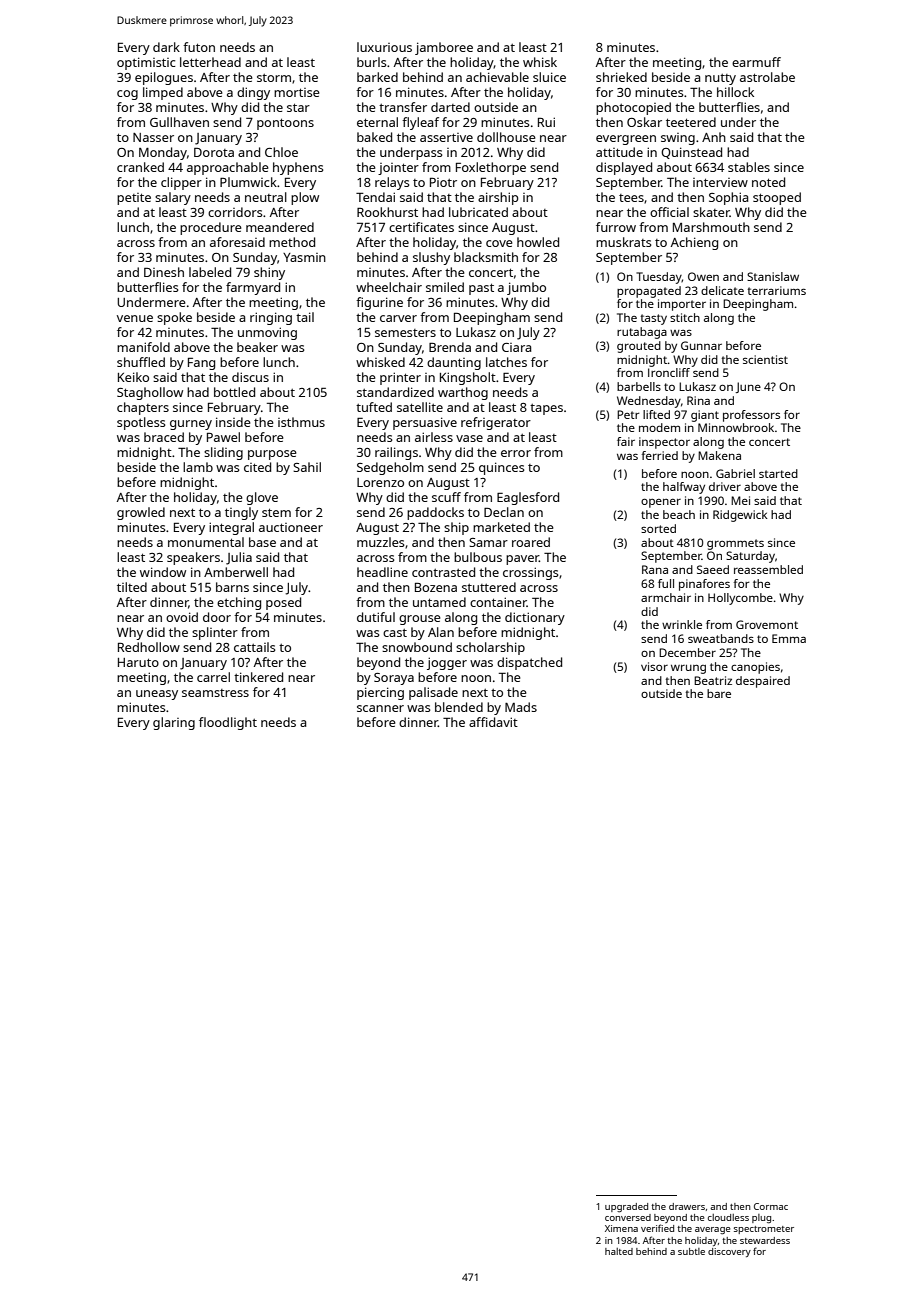 The width and height of the page is (924, 1308). I want to click on Emma, so click(789, 638).
